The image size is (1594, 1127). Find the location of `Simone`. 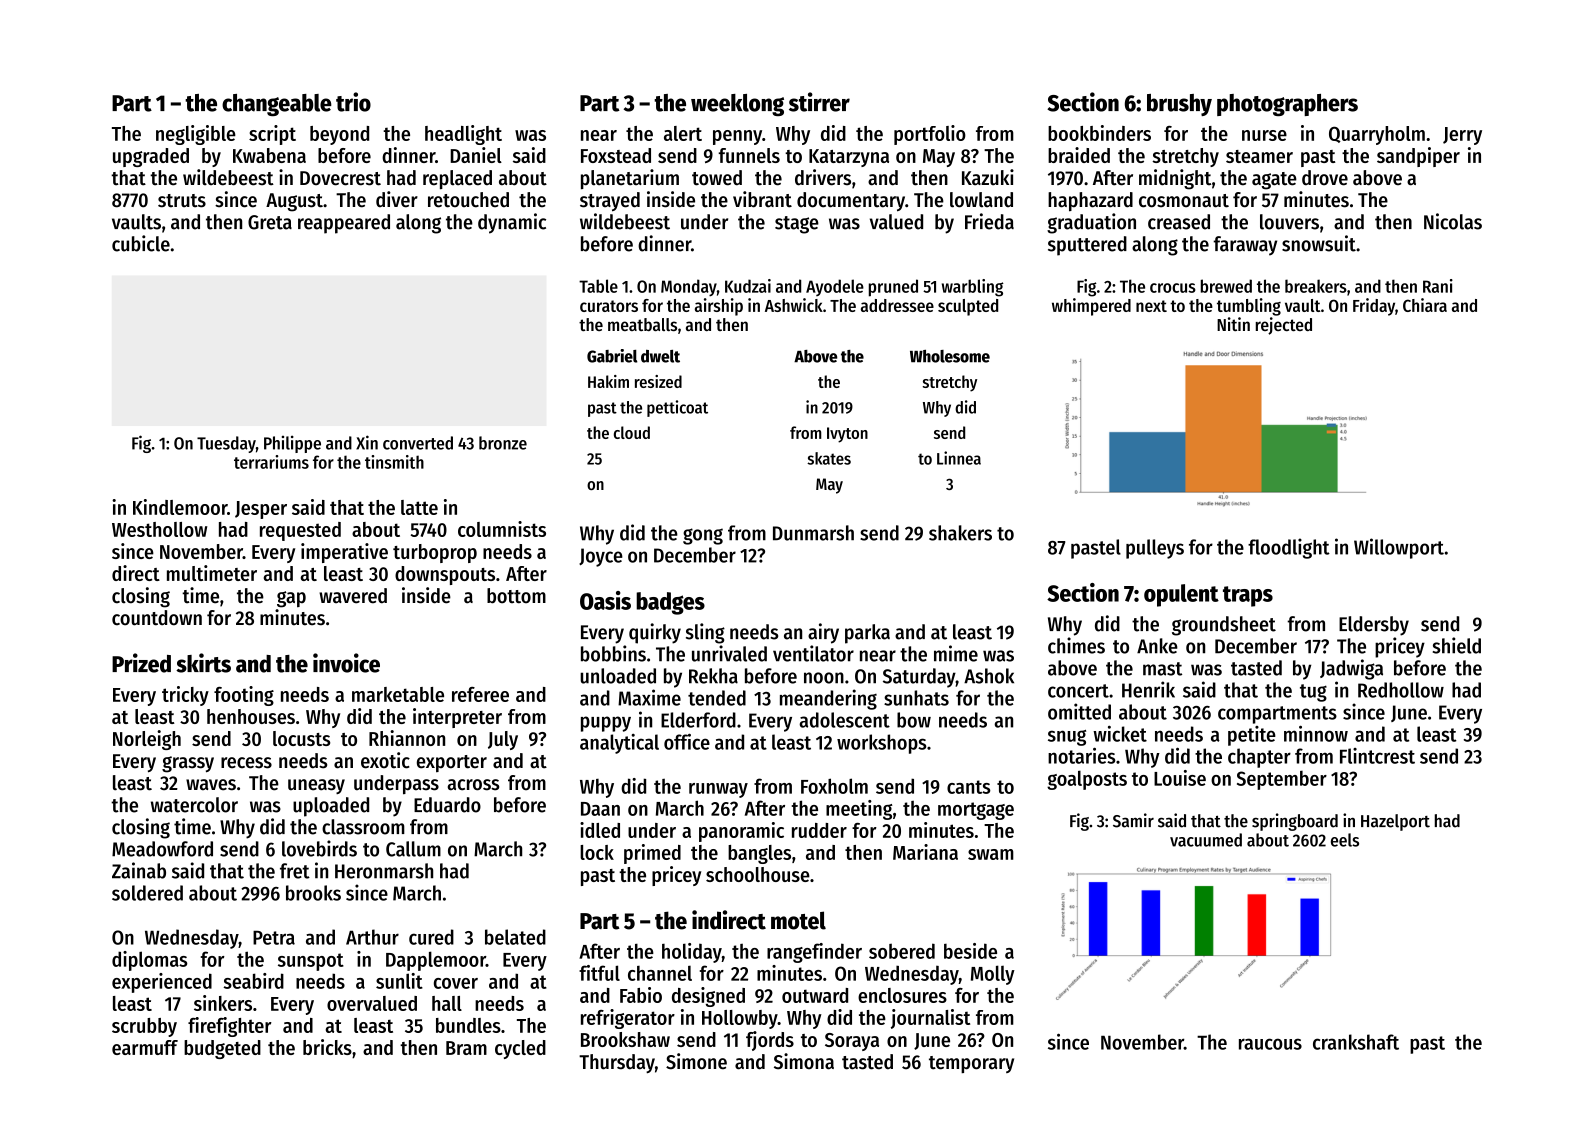

Simone is located at coordinates (696, 1061).
